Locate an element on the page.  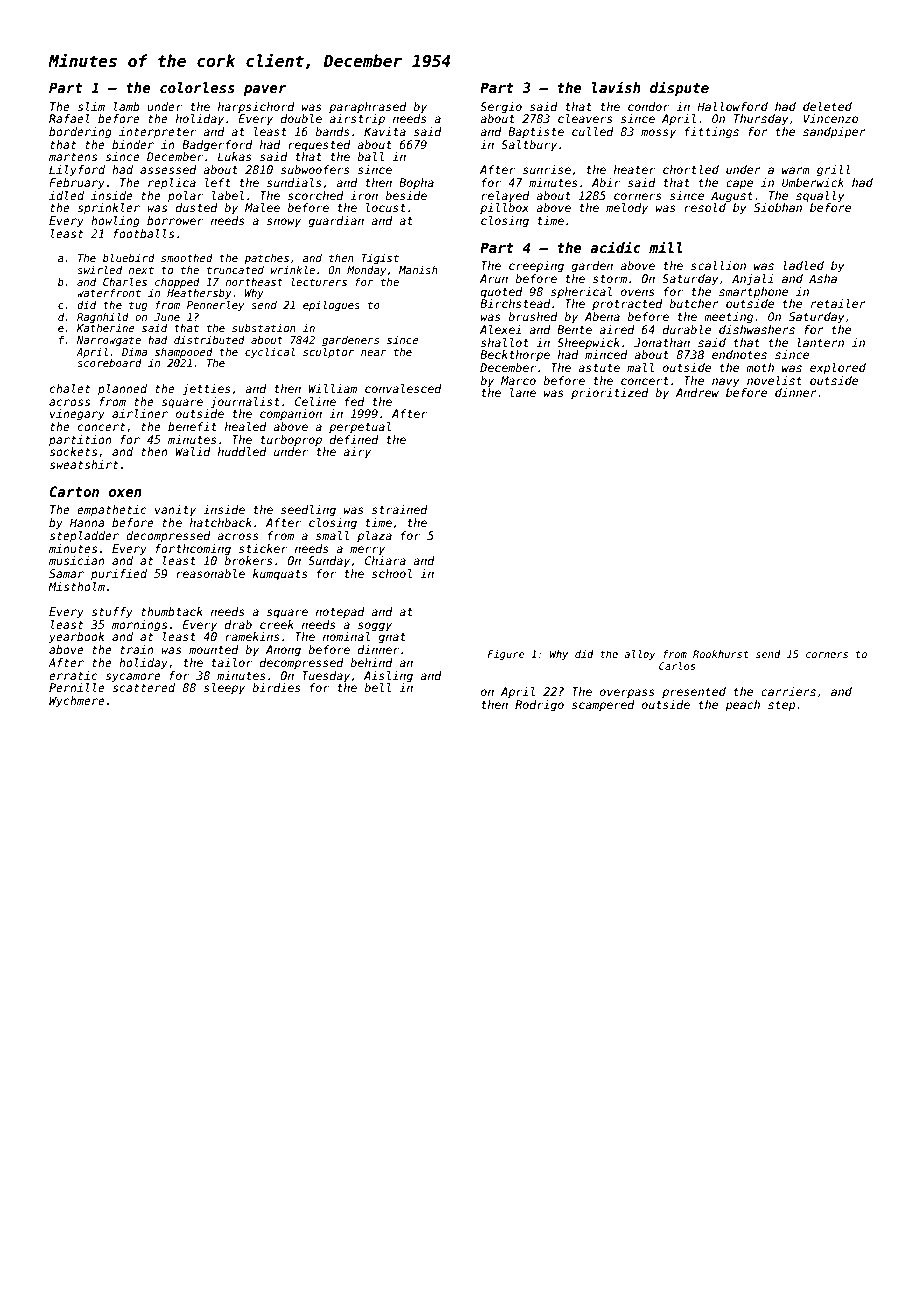
scattered is located at coordinates (143, 687).
